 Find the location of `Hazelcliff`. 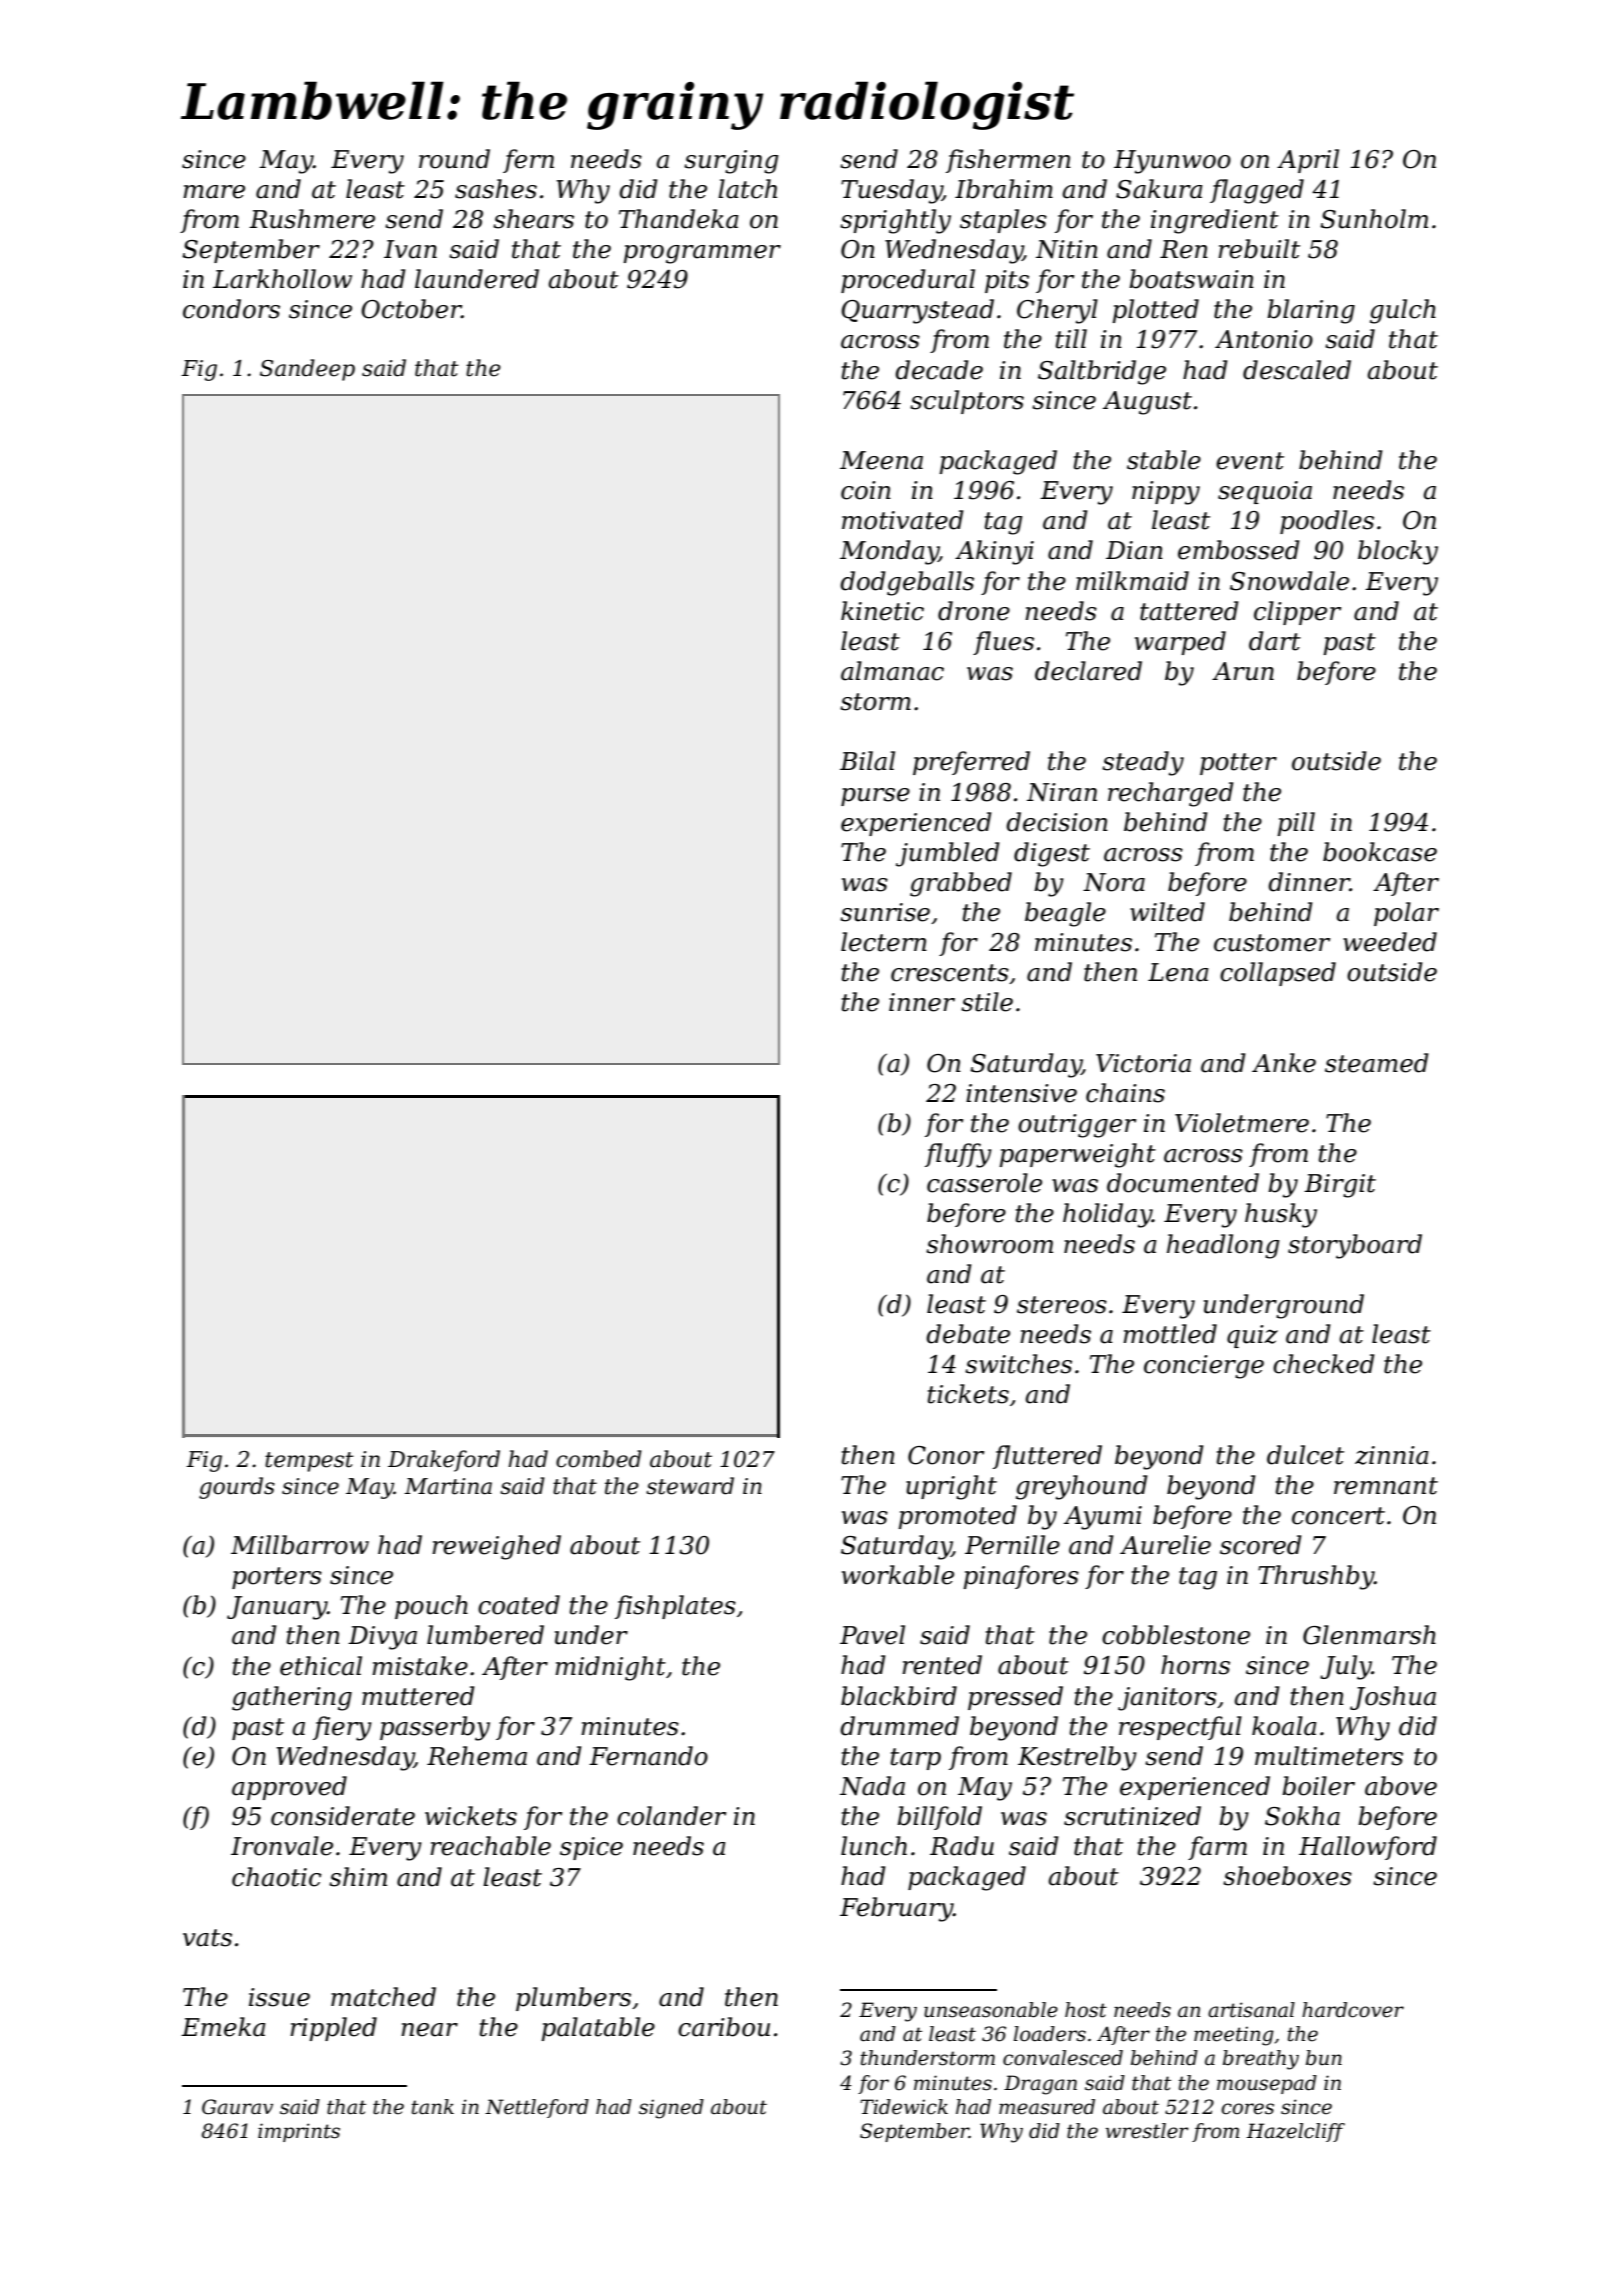

Hazelcliff is located at coordinates (1295, 2132).
